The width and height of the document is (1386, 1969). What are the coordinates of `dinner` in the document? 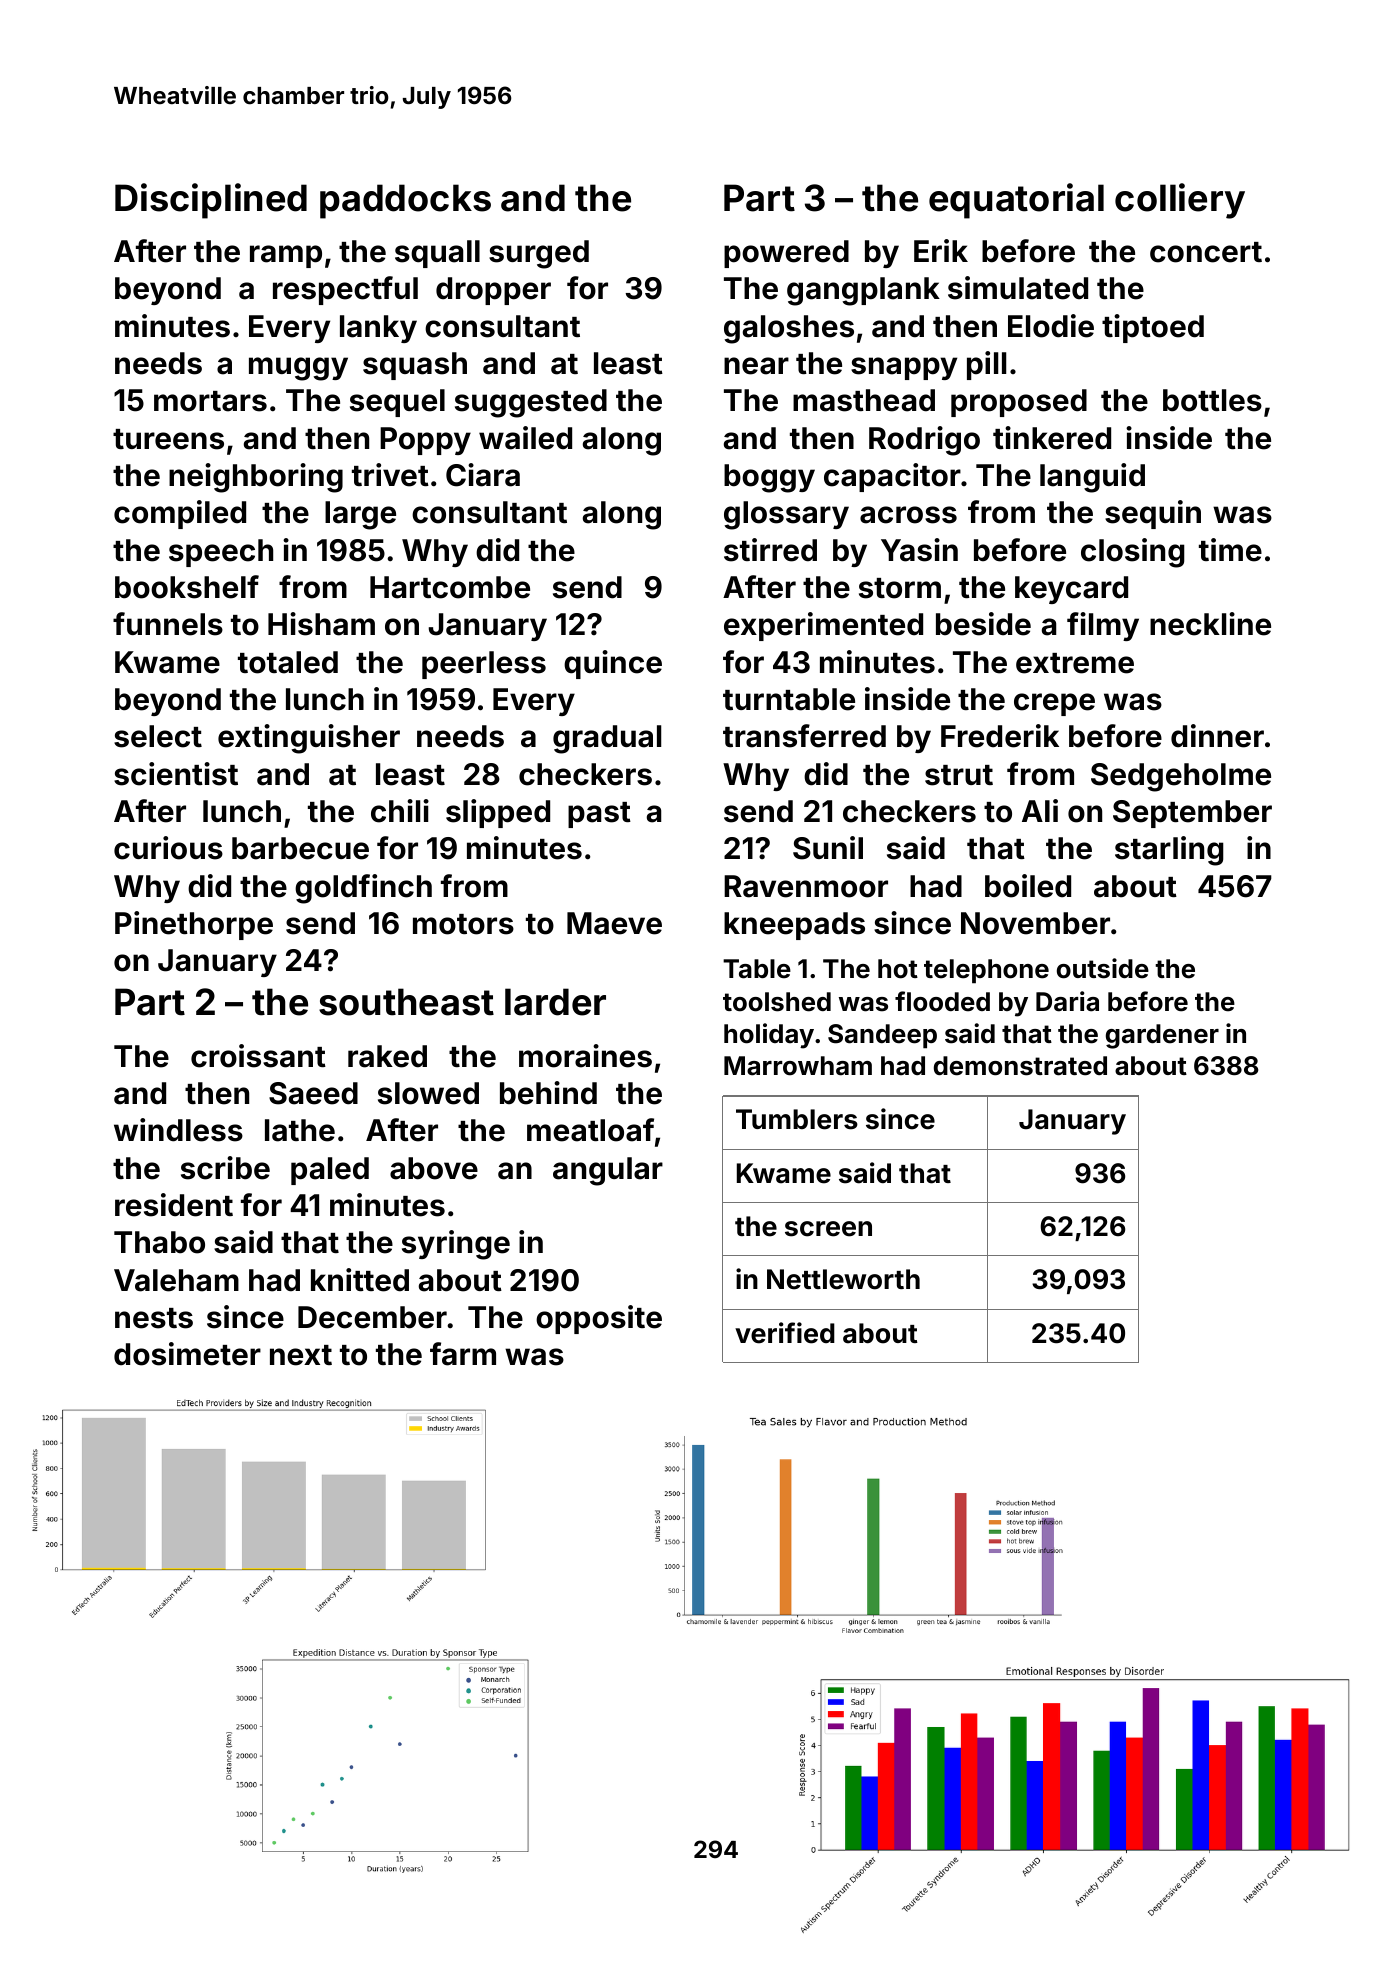 It's located at (1217, 736).
